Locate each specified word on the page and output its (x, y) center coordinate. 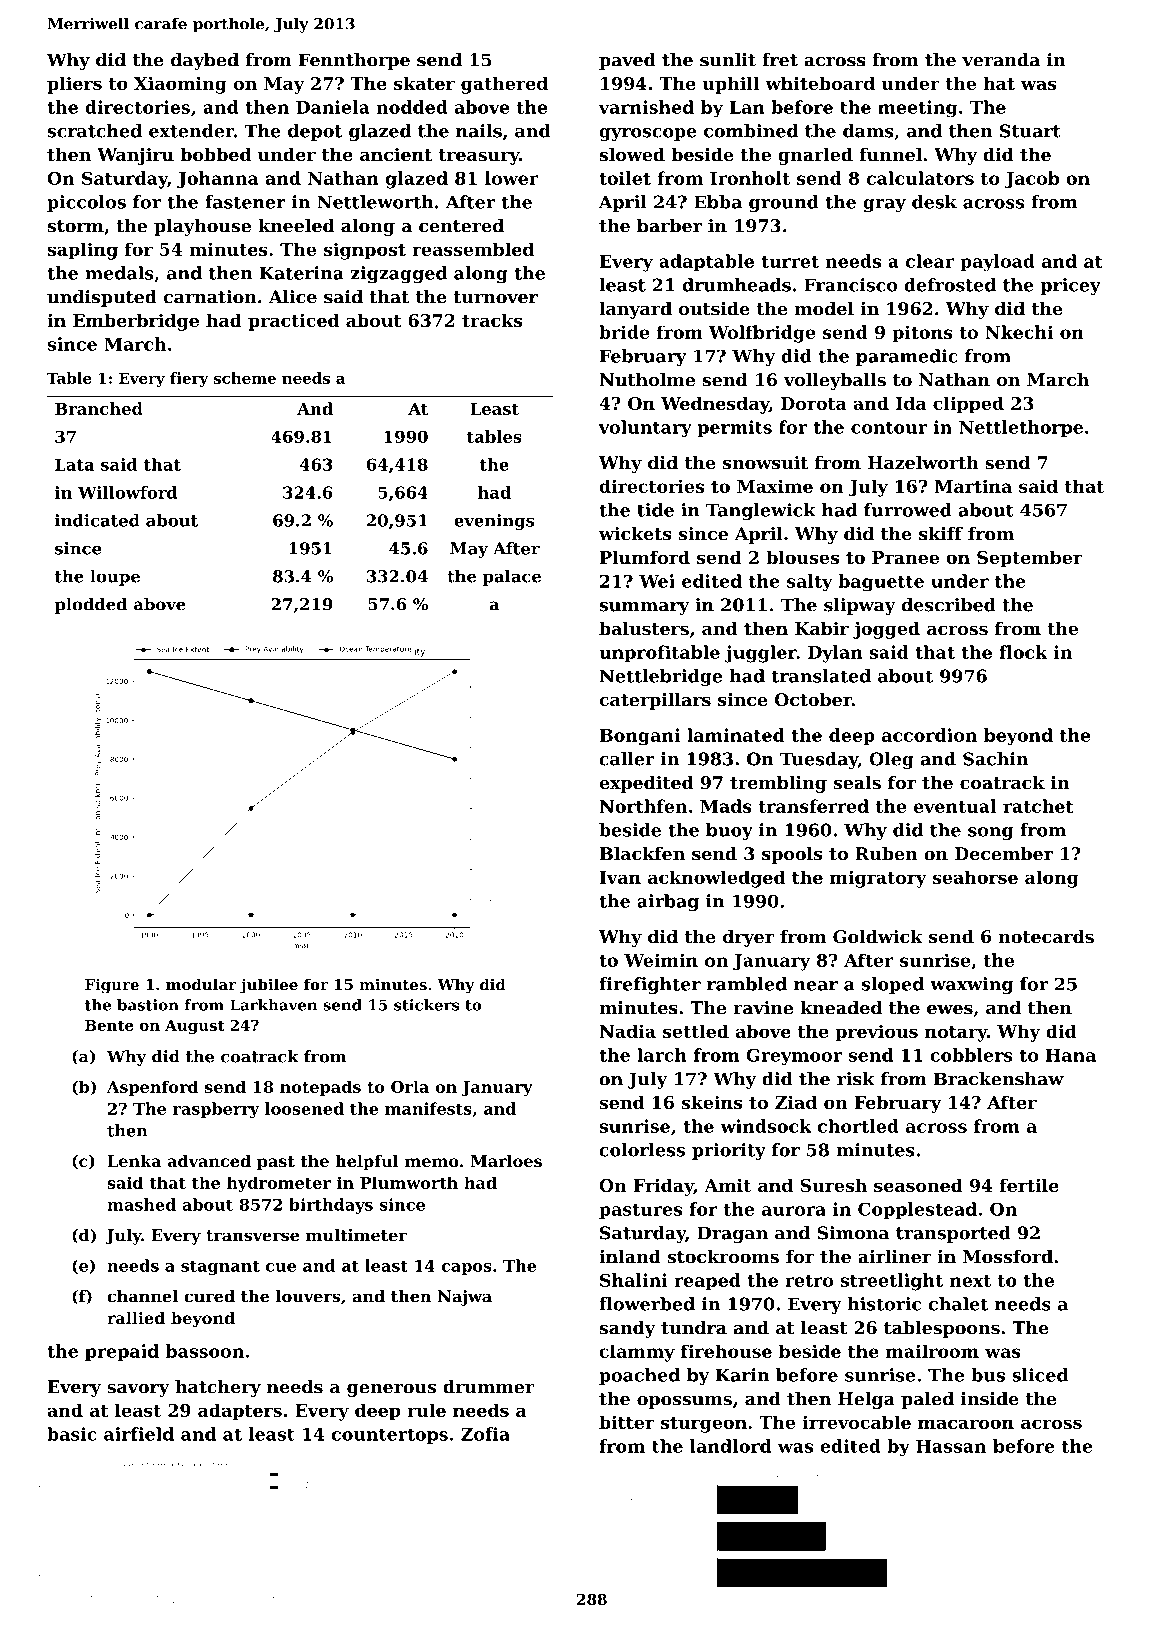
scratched (95, 131)
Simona (853, 1233)
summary (644, 608)
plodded (91, 606)
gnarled (815, 156)
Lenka (134, 1161)
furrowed (908, 510)
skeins (711, 1102)
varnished (646, 107)
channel (142, 1296)
